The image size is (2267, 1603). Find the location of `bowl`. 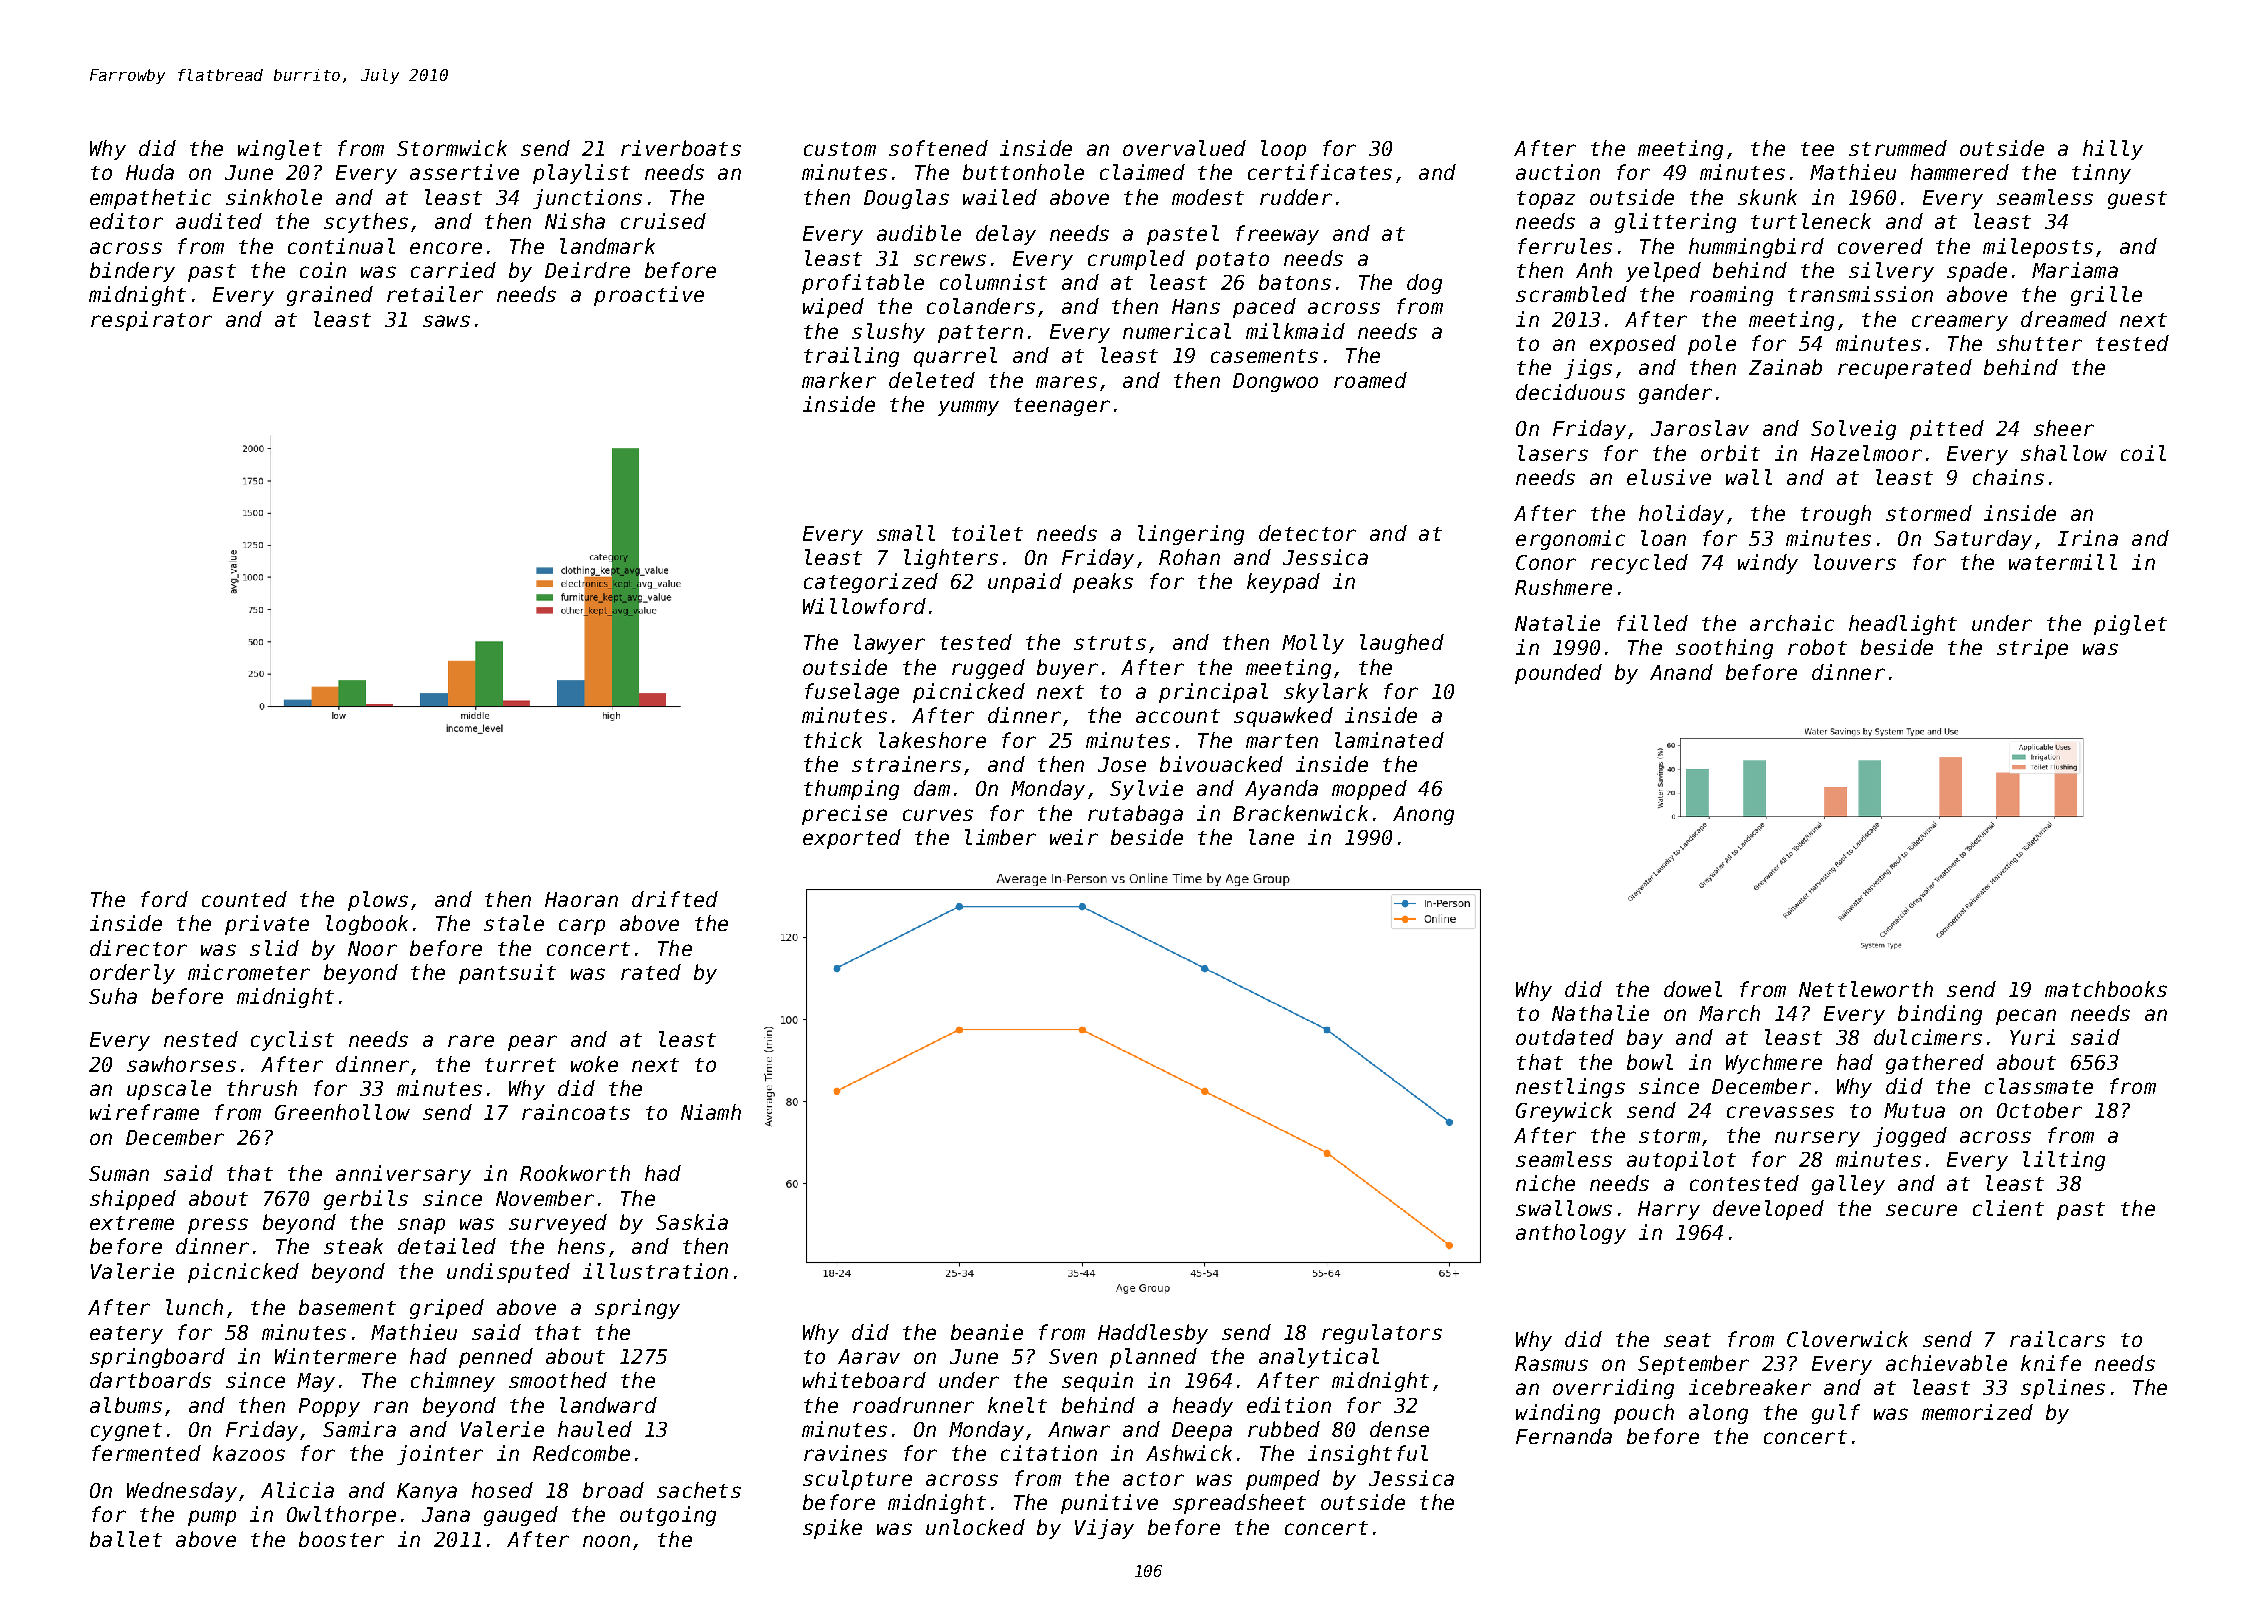

bowl is located at coordinates (1650, 1062).
